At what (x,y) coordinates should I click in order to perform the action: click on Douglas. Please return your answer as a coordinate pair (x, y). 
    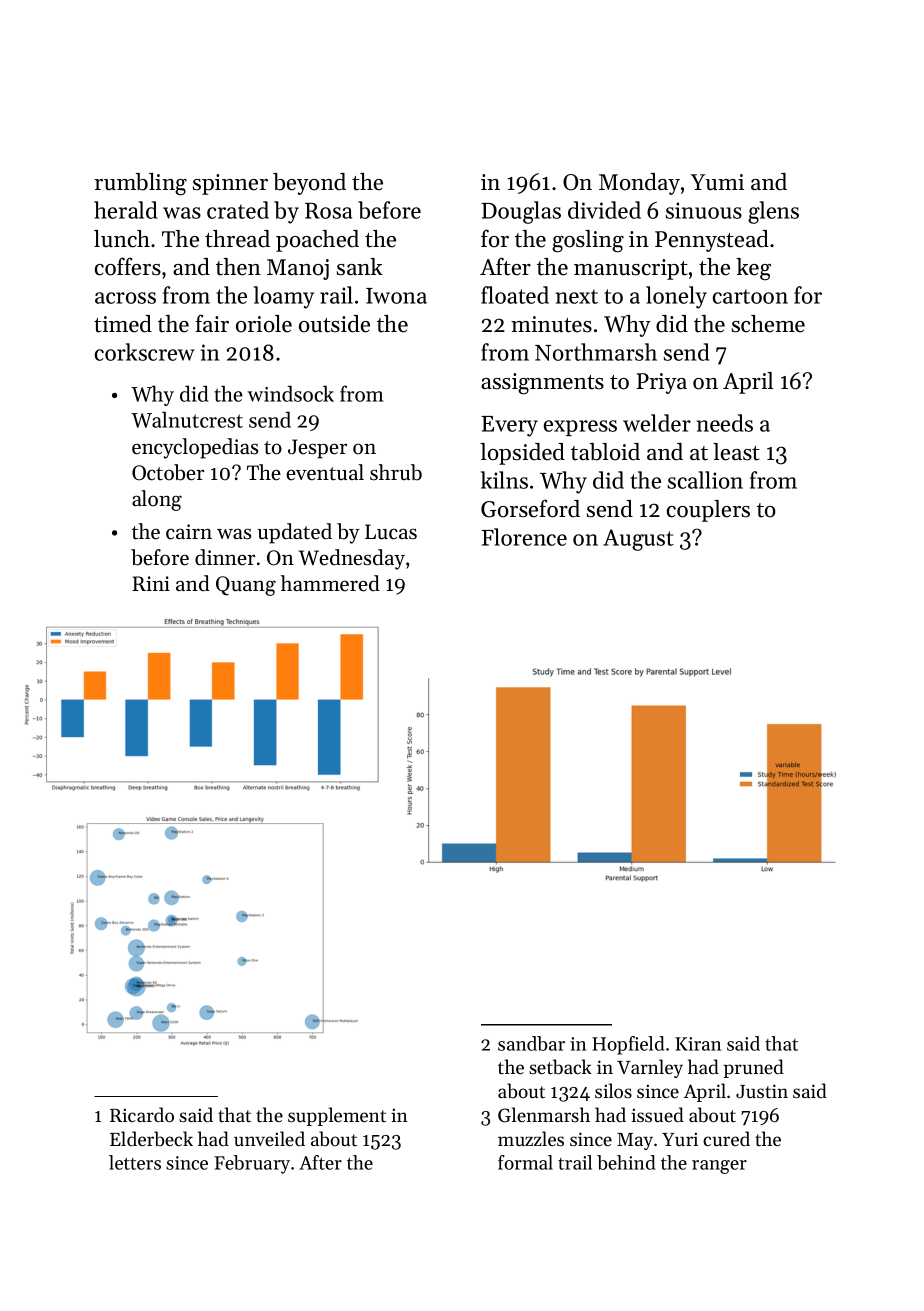
    Looking at the image, I should click on (521, 212).
